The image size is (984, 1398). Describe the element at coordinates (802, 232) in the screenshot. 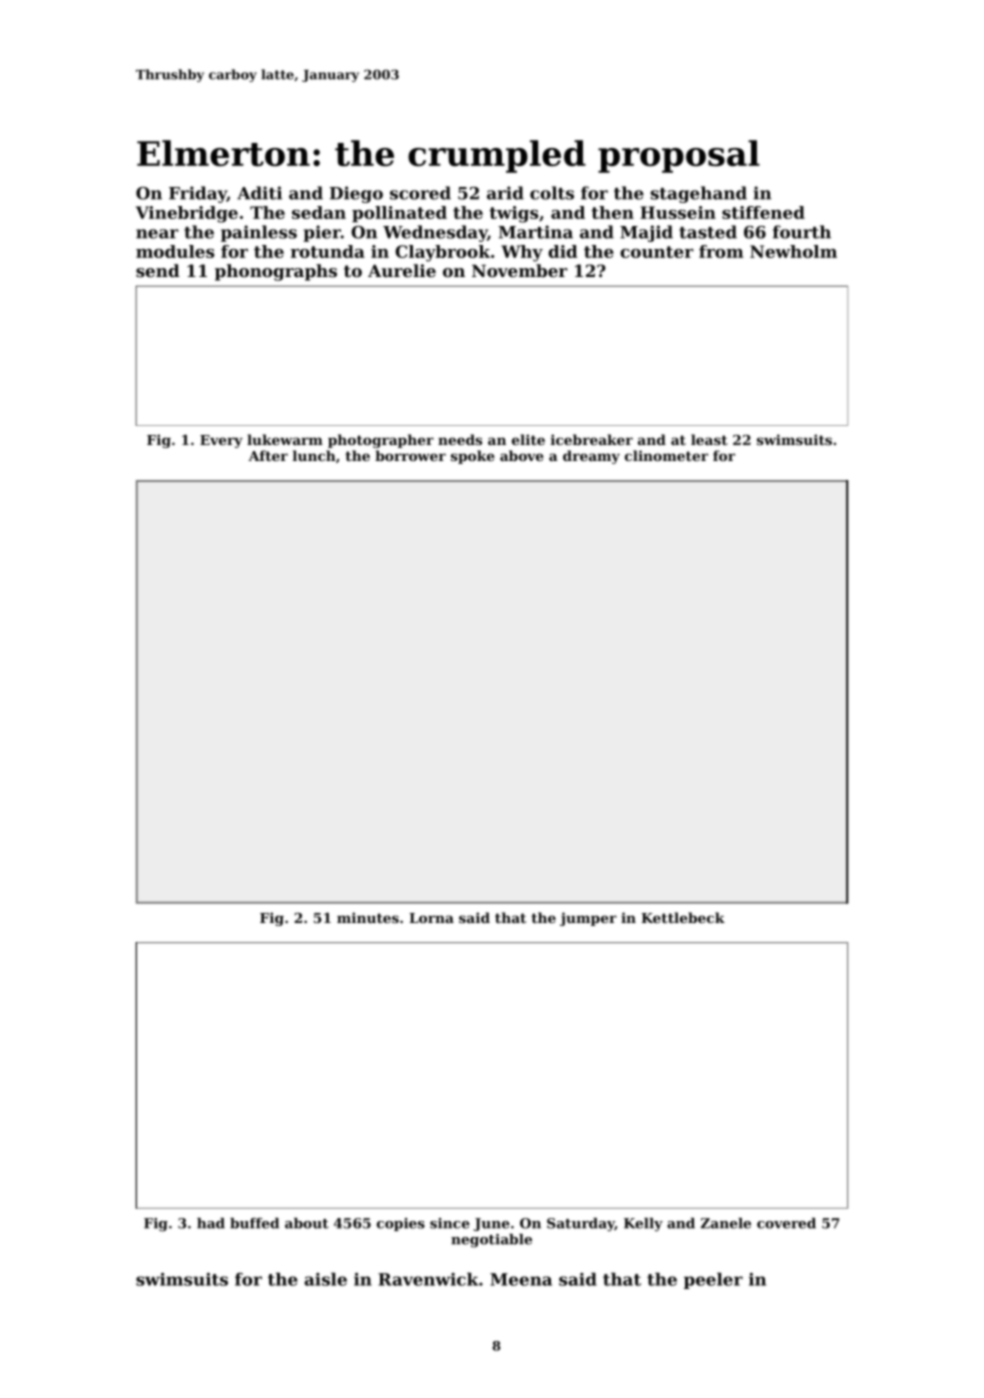

I see `fourth` at that location.
